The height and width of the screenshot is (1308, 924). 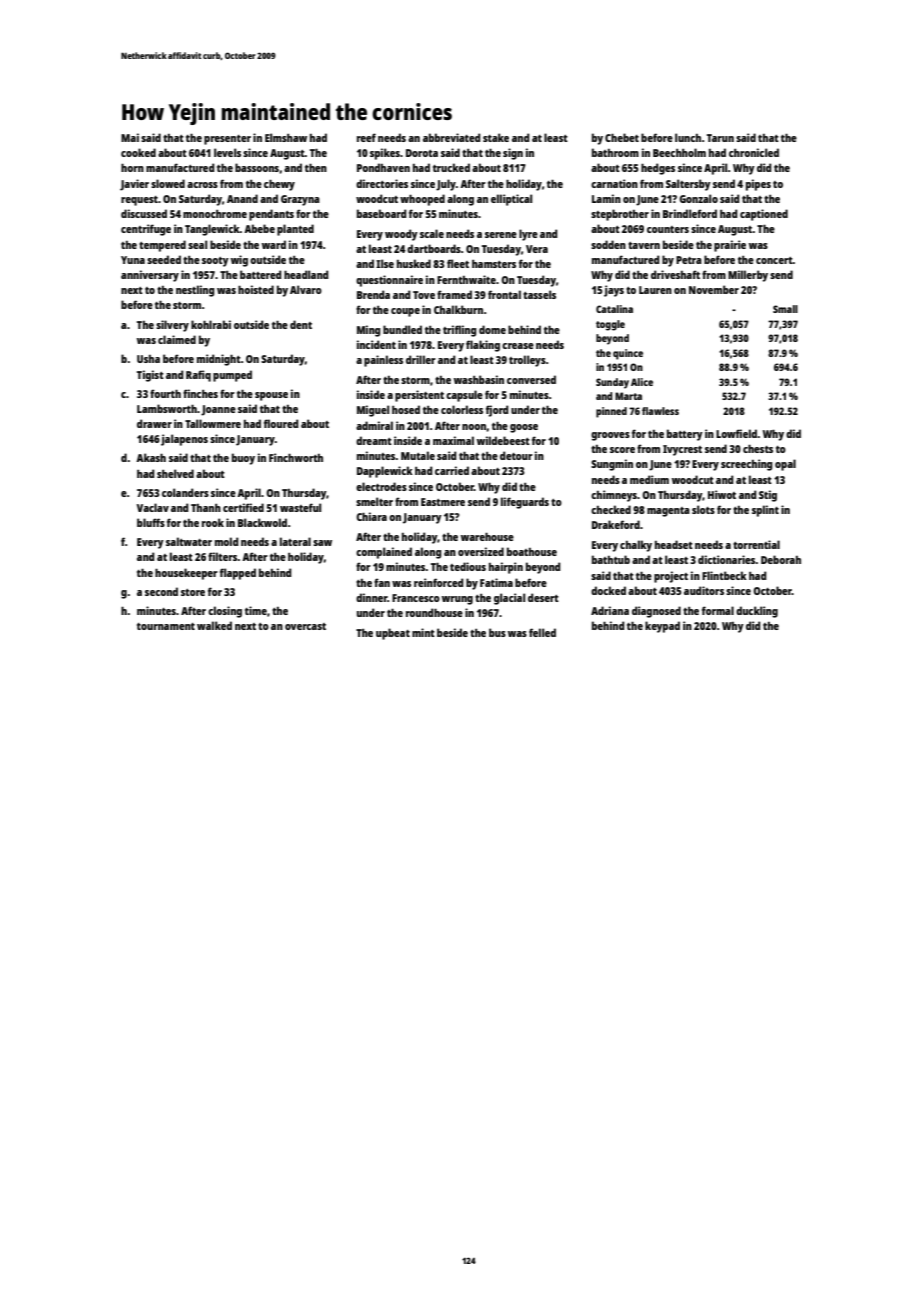 What do you see at coordinates (382, 213) in the screenshot?
I see `baseboard` at bounding box center [382, 213].
